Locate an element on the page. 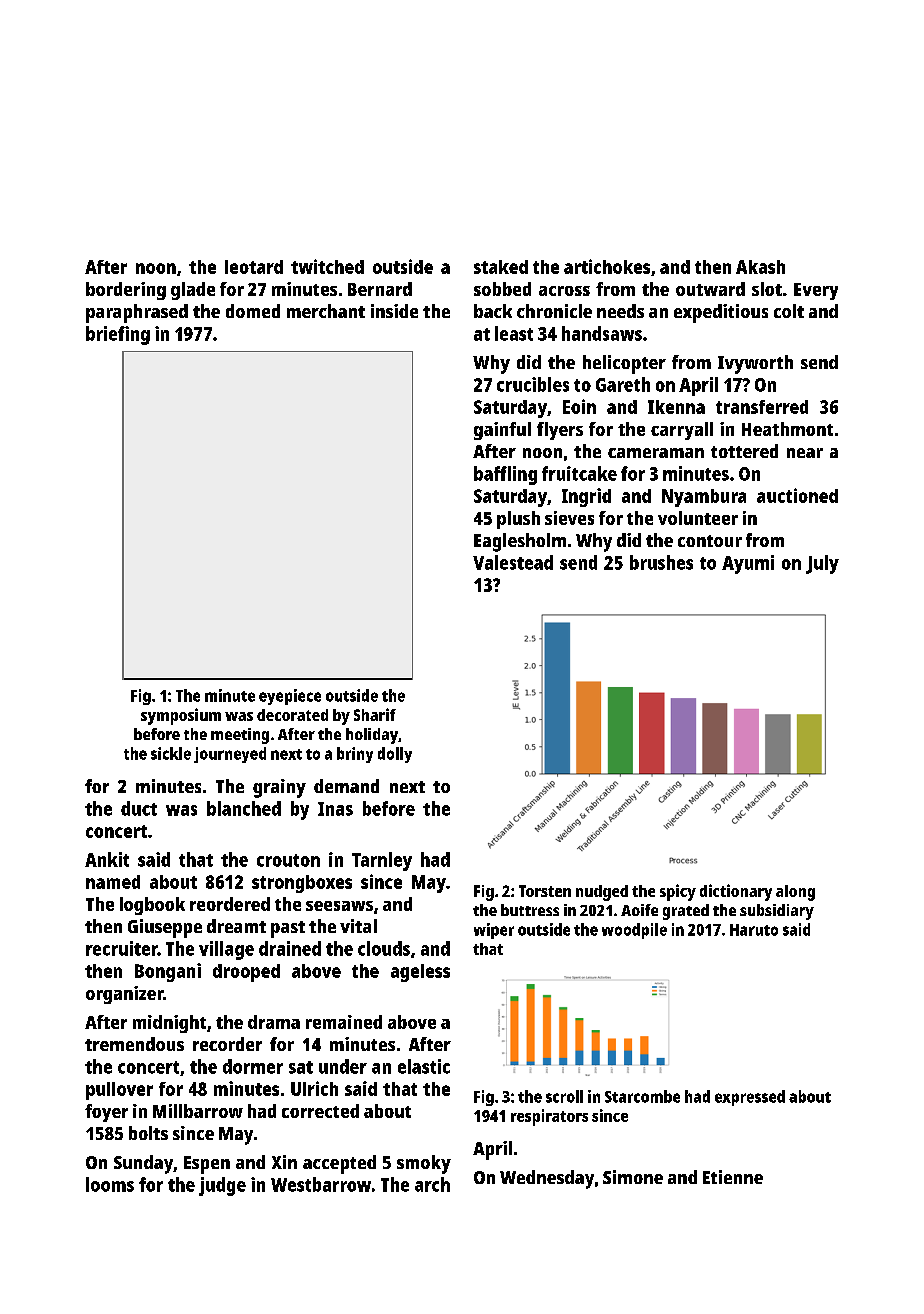 The image size is (924, 1314). plush is located at coordinates (518, 520).
